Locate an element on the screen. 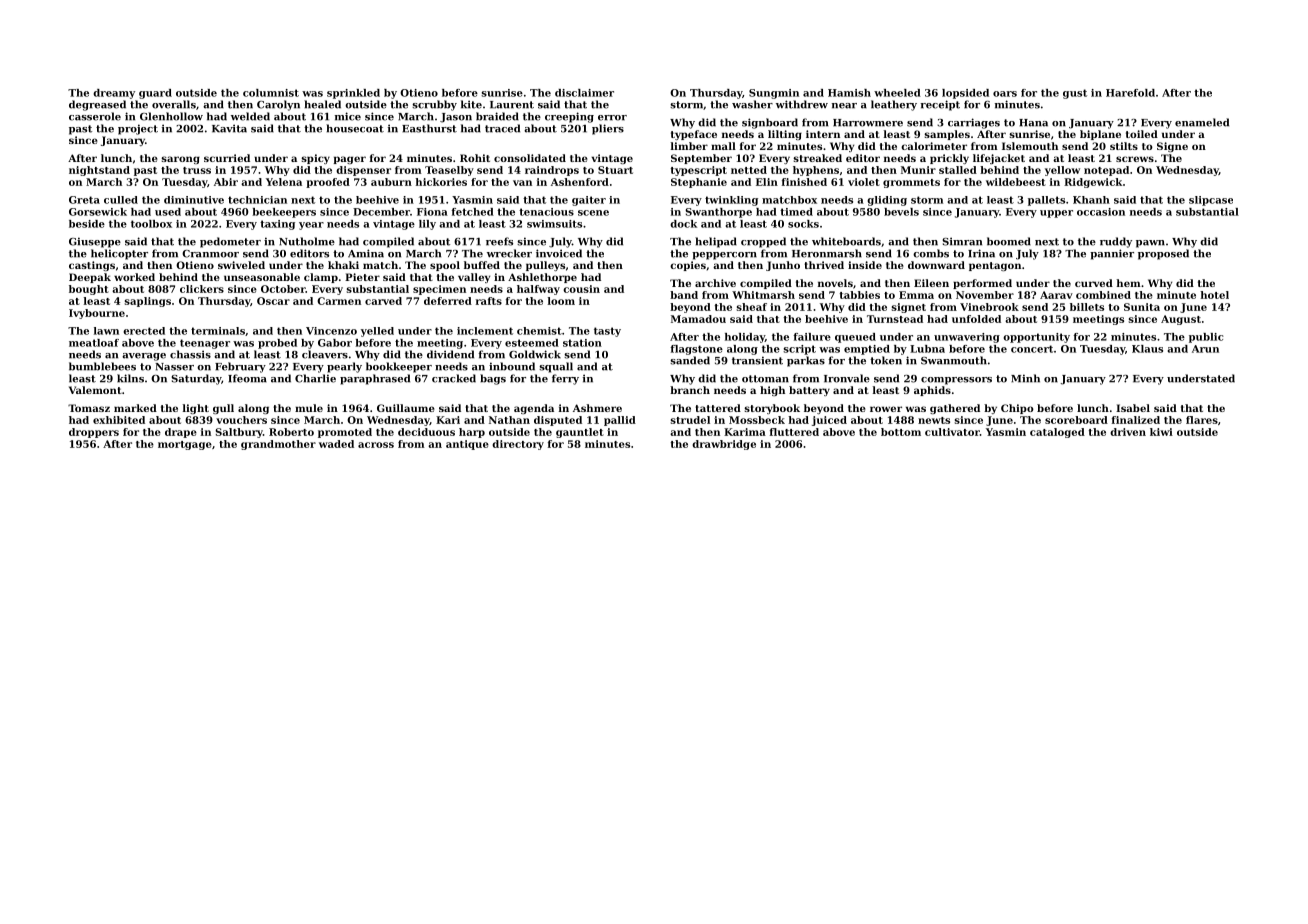  grandmother is located at coordinates (278, 445).
